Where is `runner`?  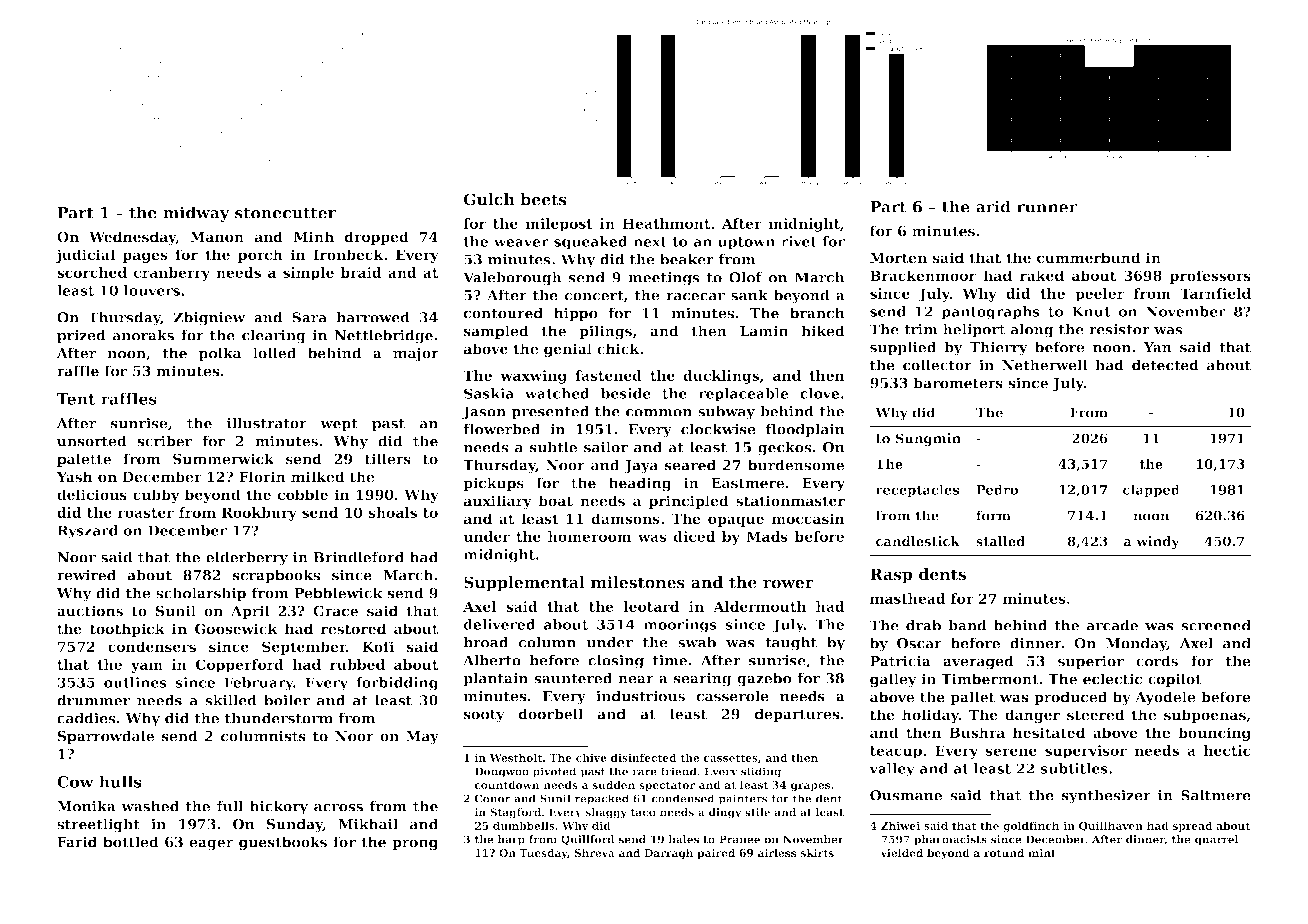
runner is located at coordinates (1047, 208).
